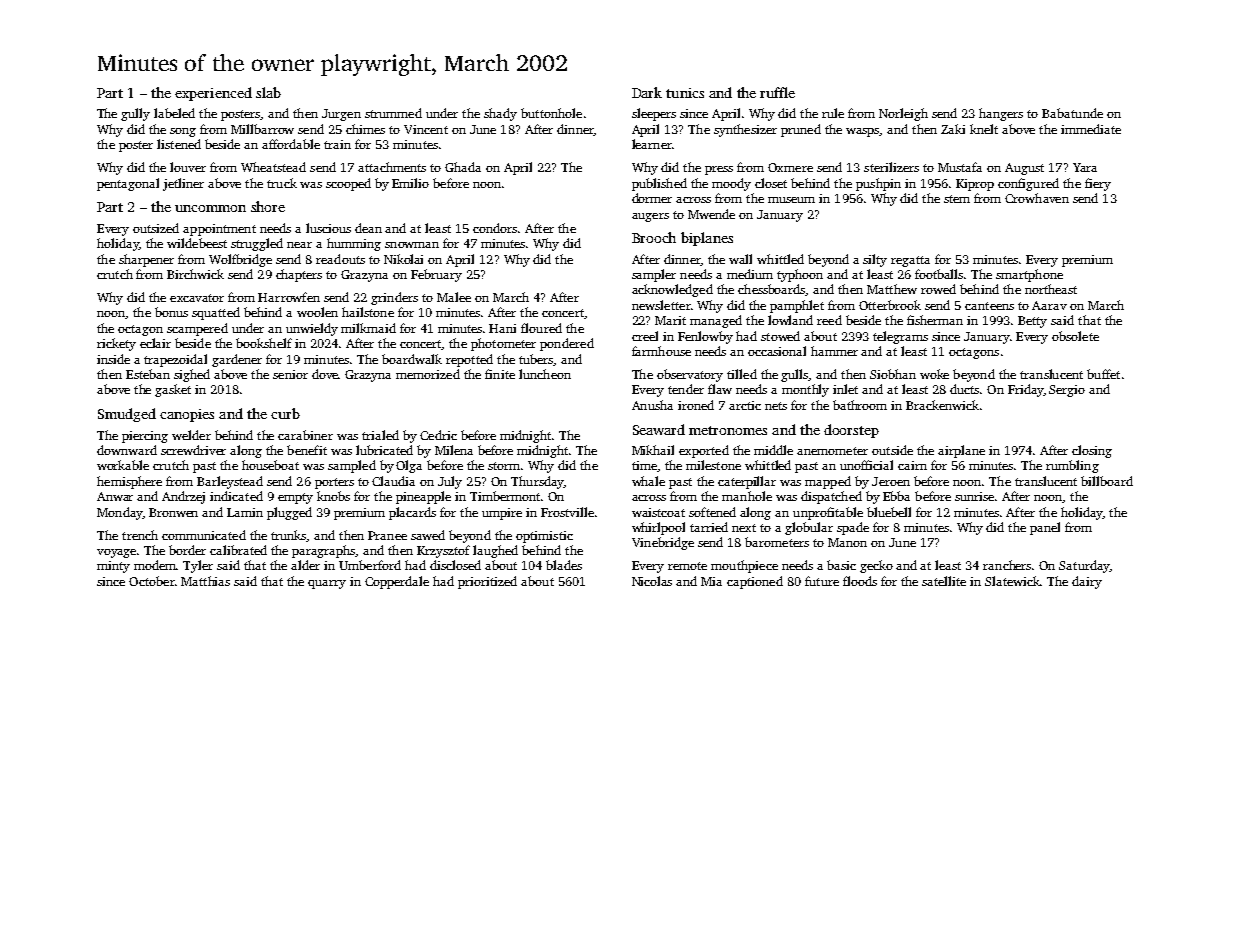  Describe the element at coordinates (847, 542) in the page. I see `Manon` at that location.
